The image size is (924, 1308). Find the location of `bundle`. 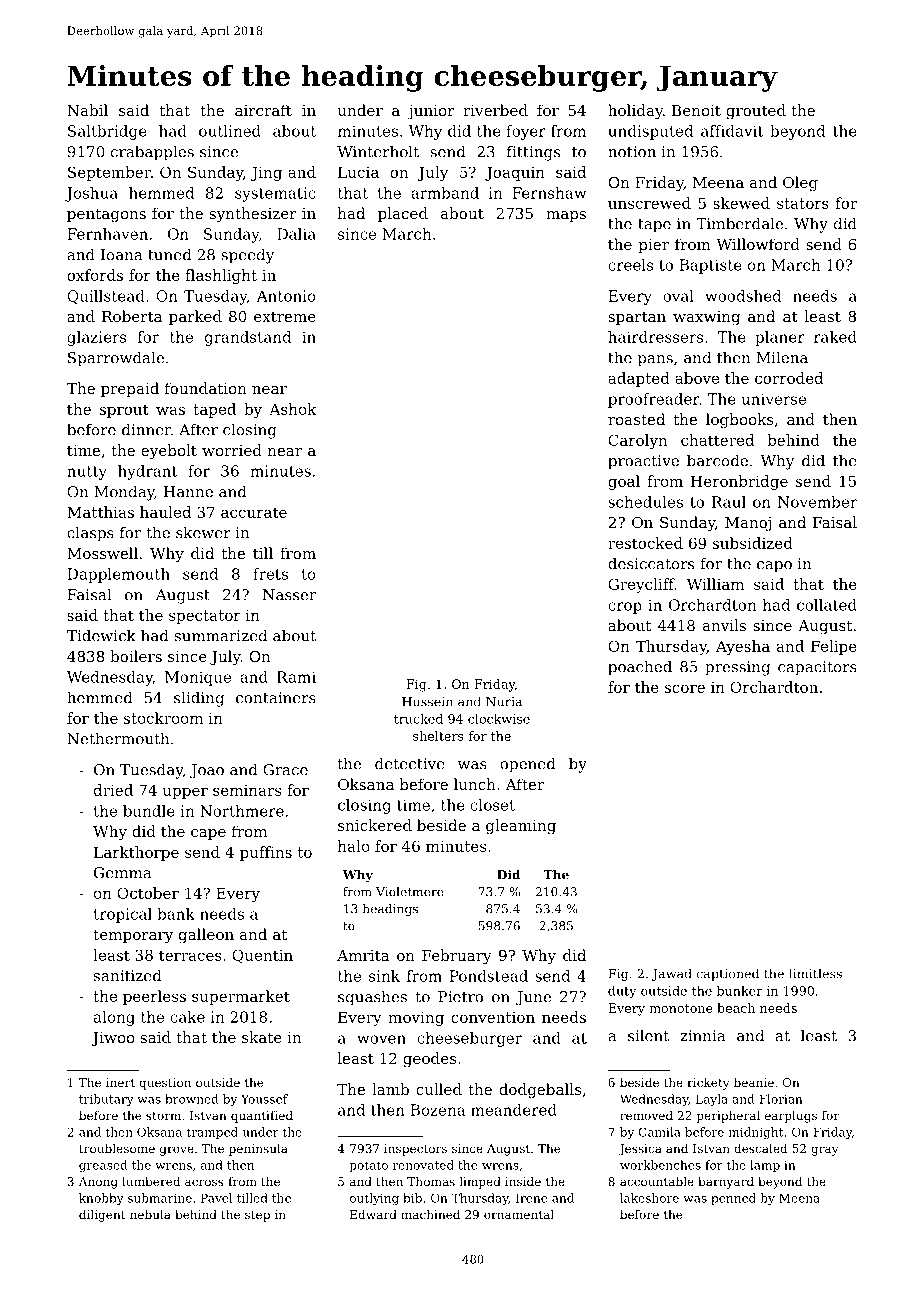

bundle is located at coordinates (149, 811).
